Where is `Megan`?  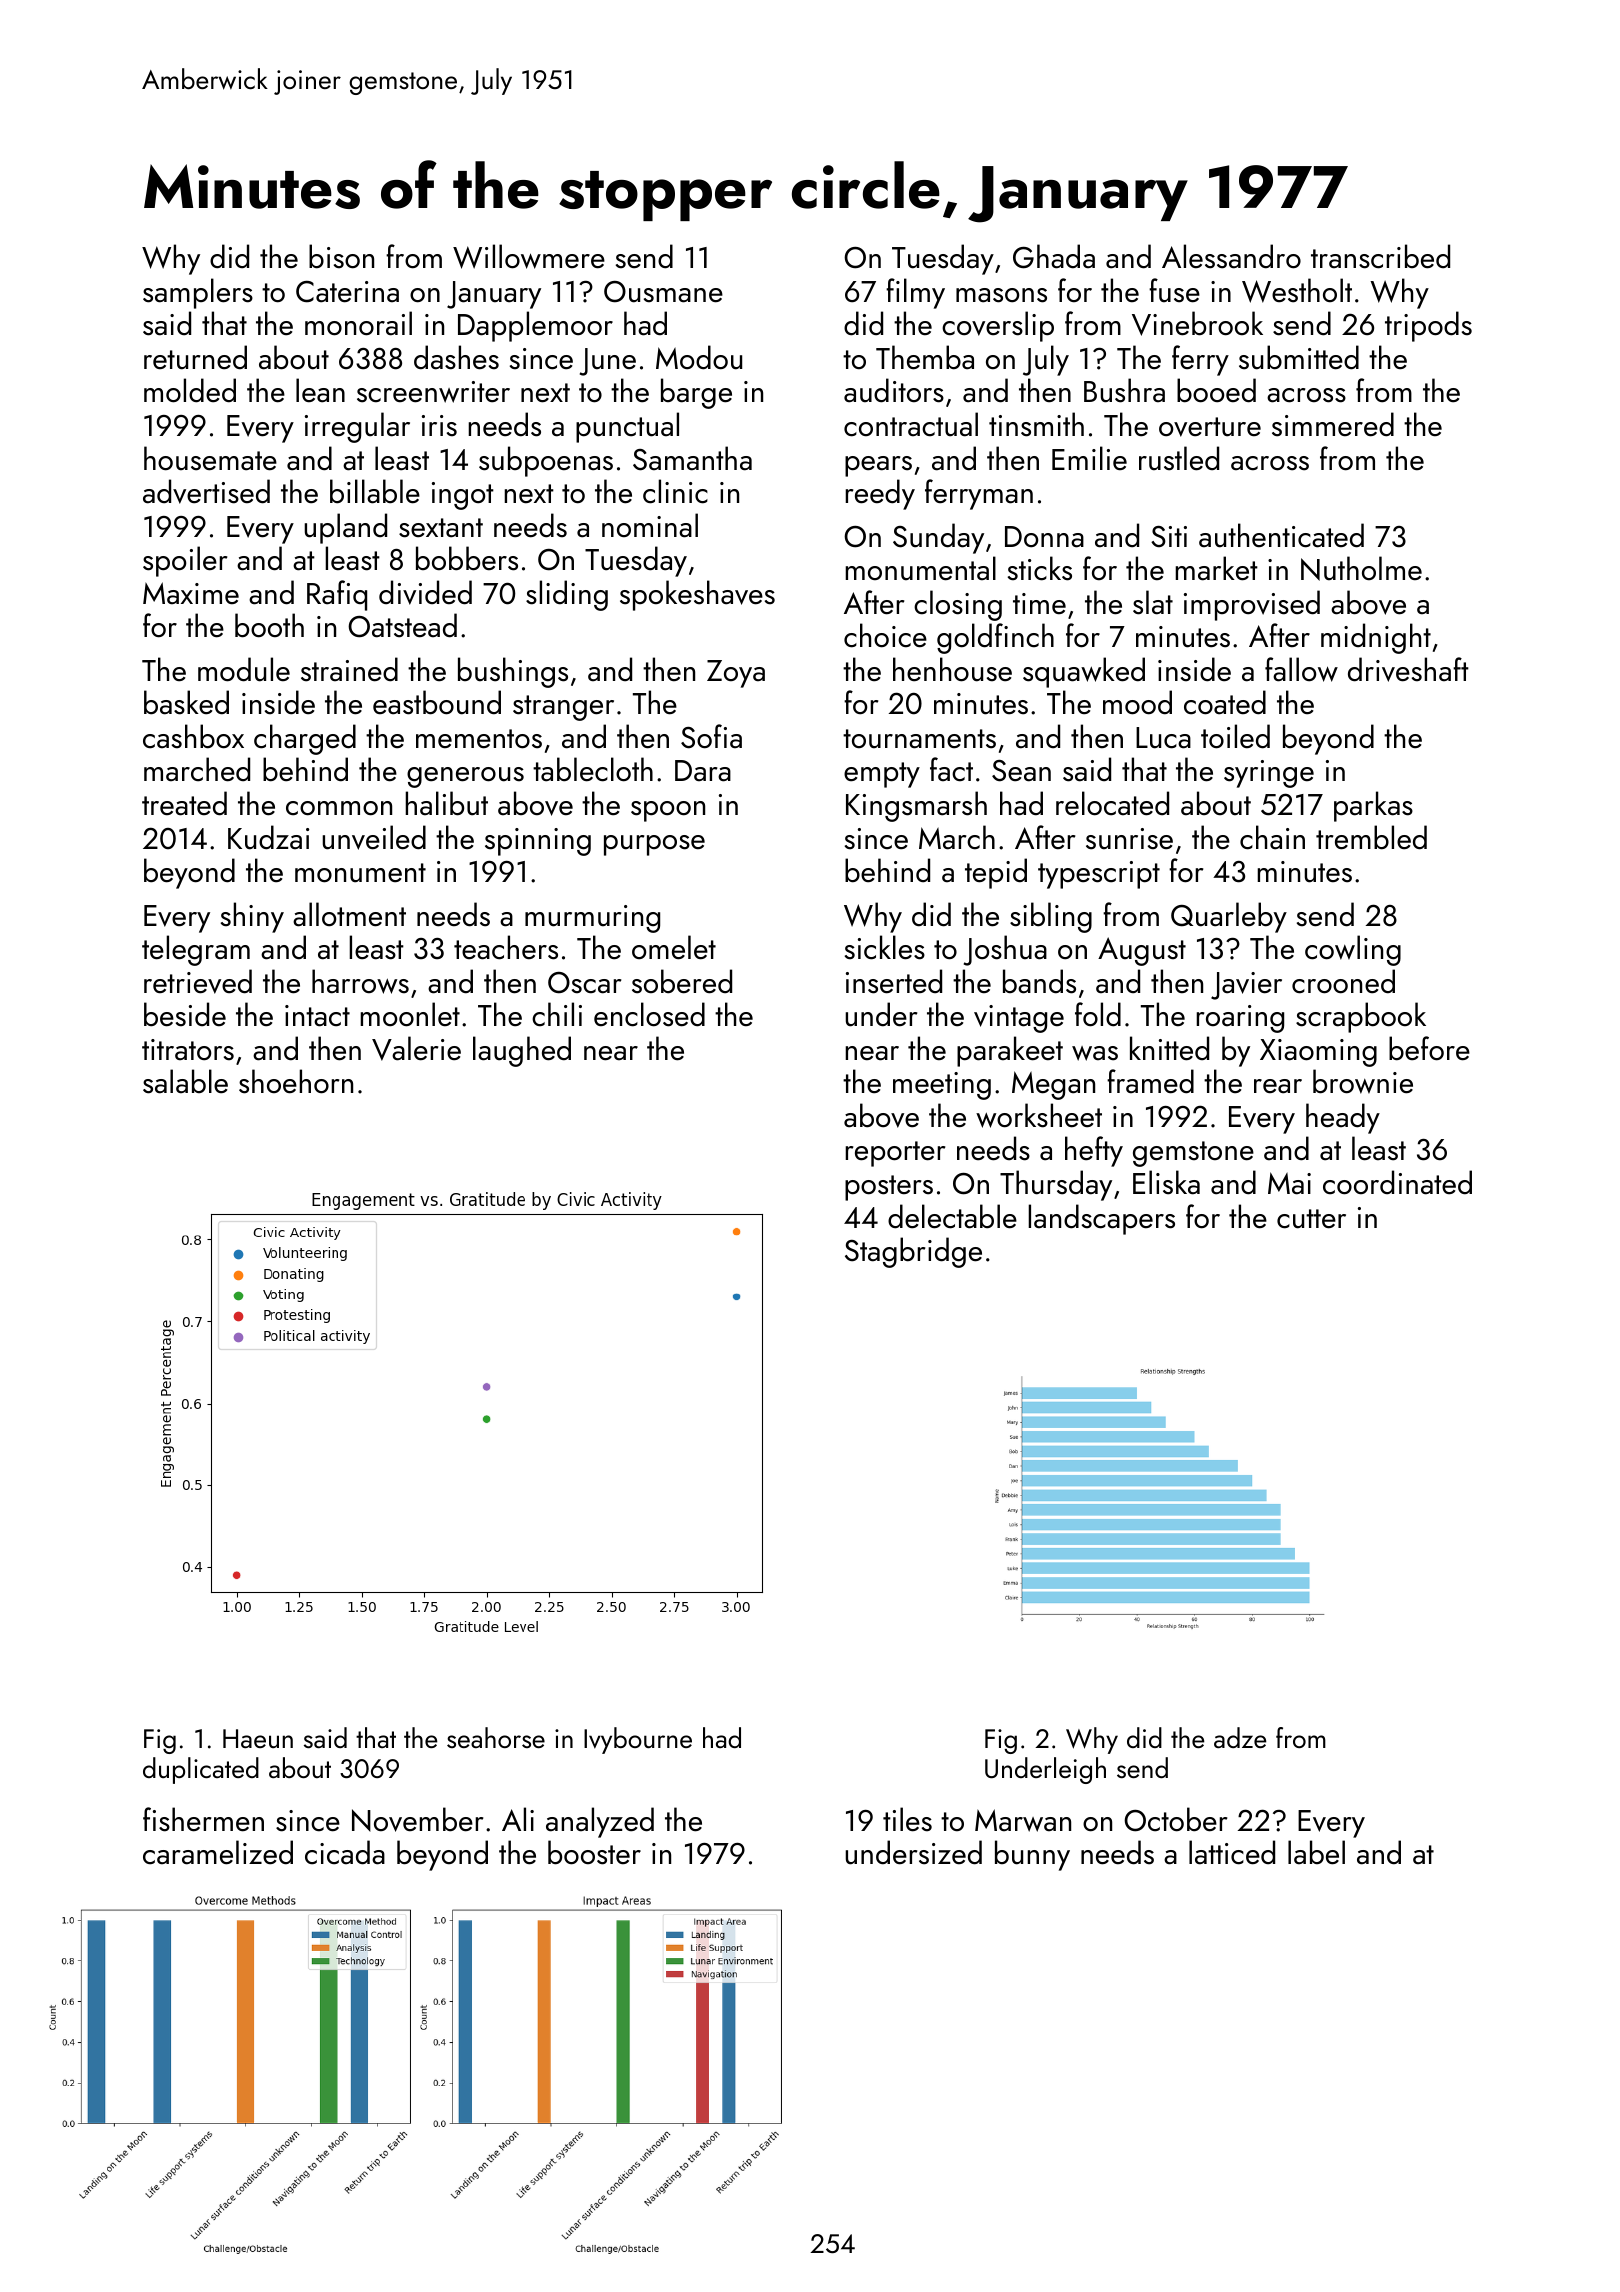
Megan is located at coordinates (1053, 1085).
